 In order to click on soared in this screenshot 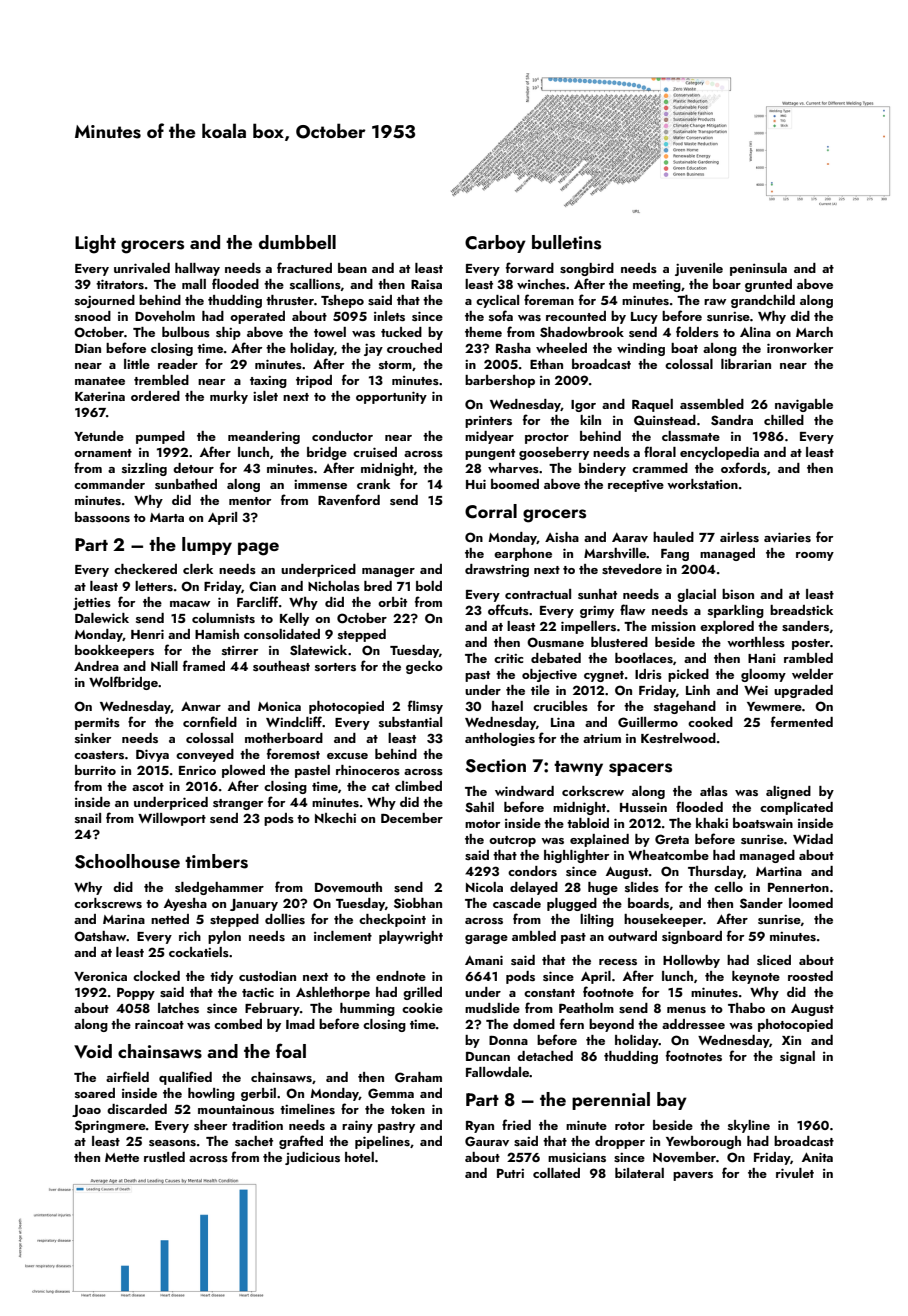, I will do `click(95, 1093)`.
